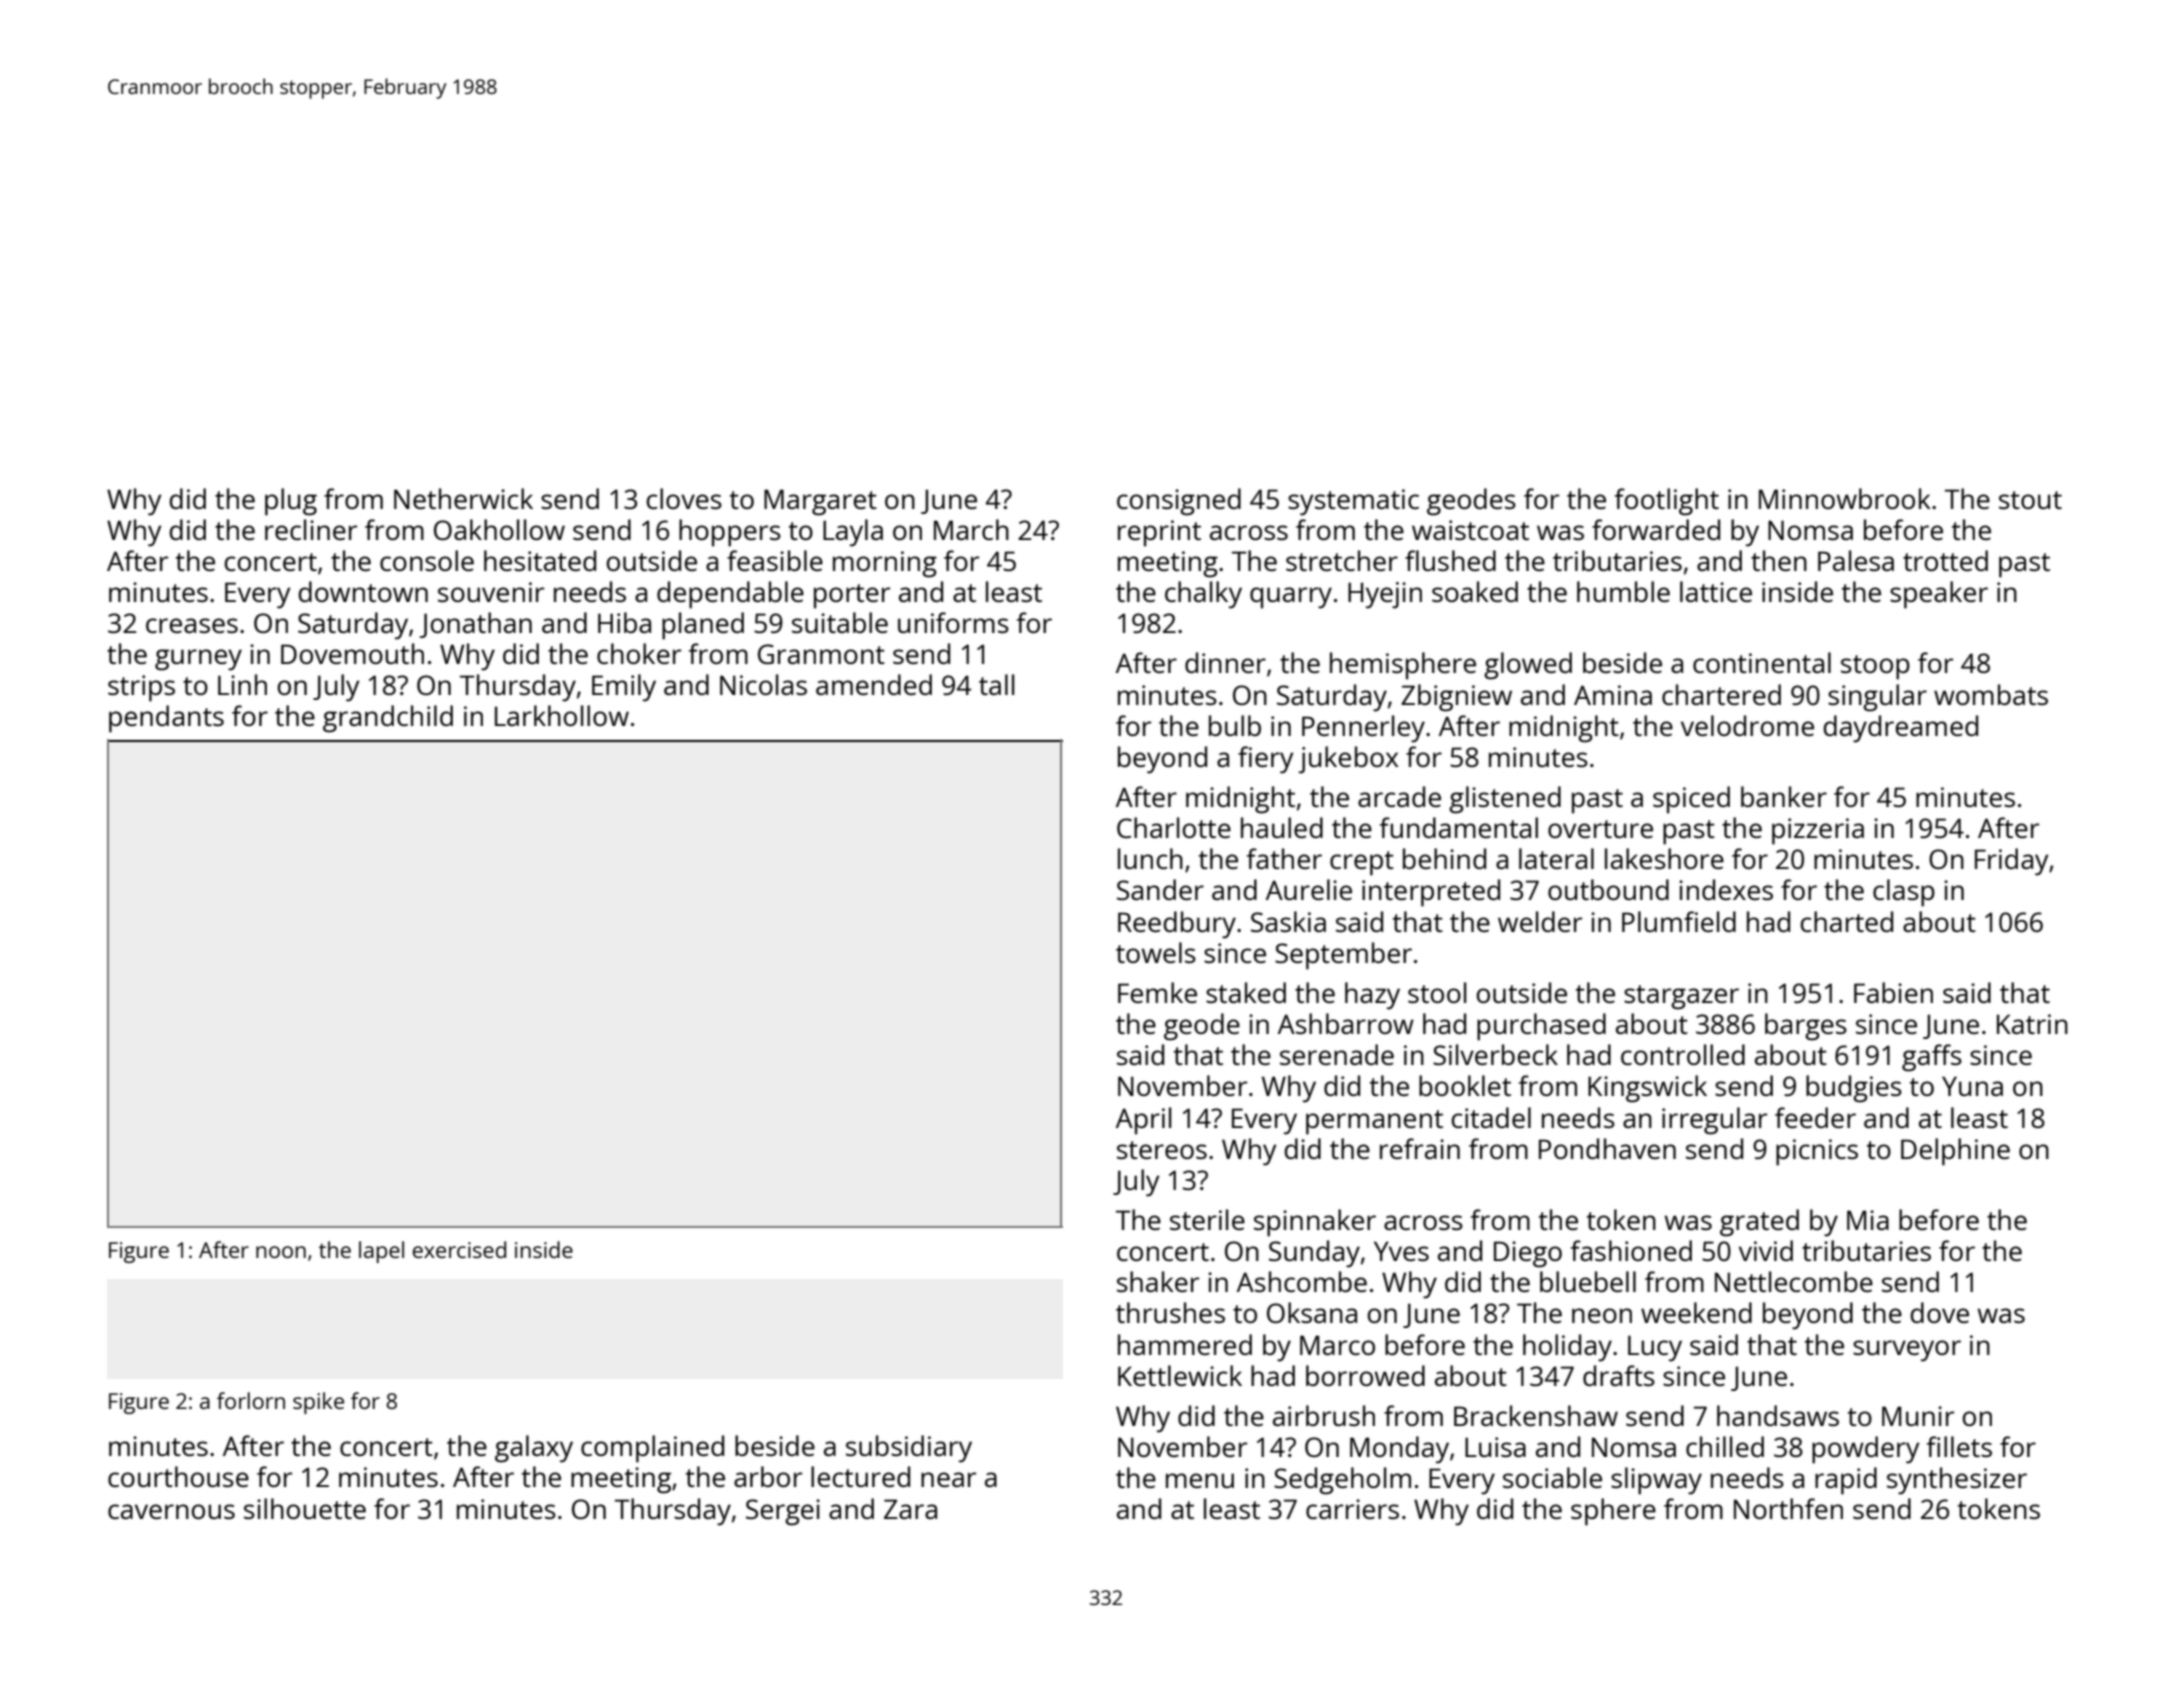 The image size is (2178, 1683). What do you see at coordinates (388, 719) in the screenshot?
I see `grandchild` at bounding box center [388, 719].
